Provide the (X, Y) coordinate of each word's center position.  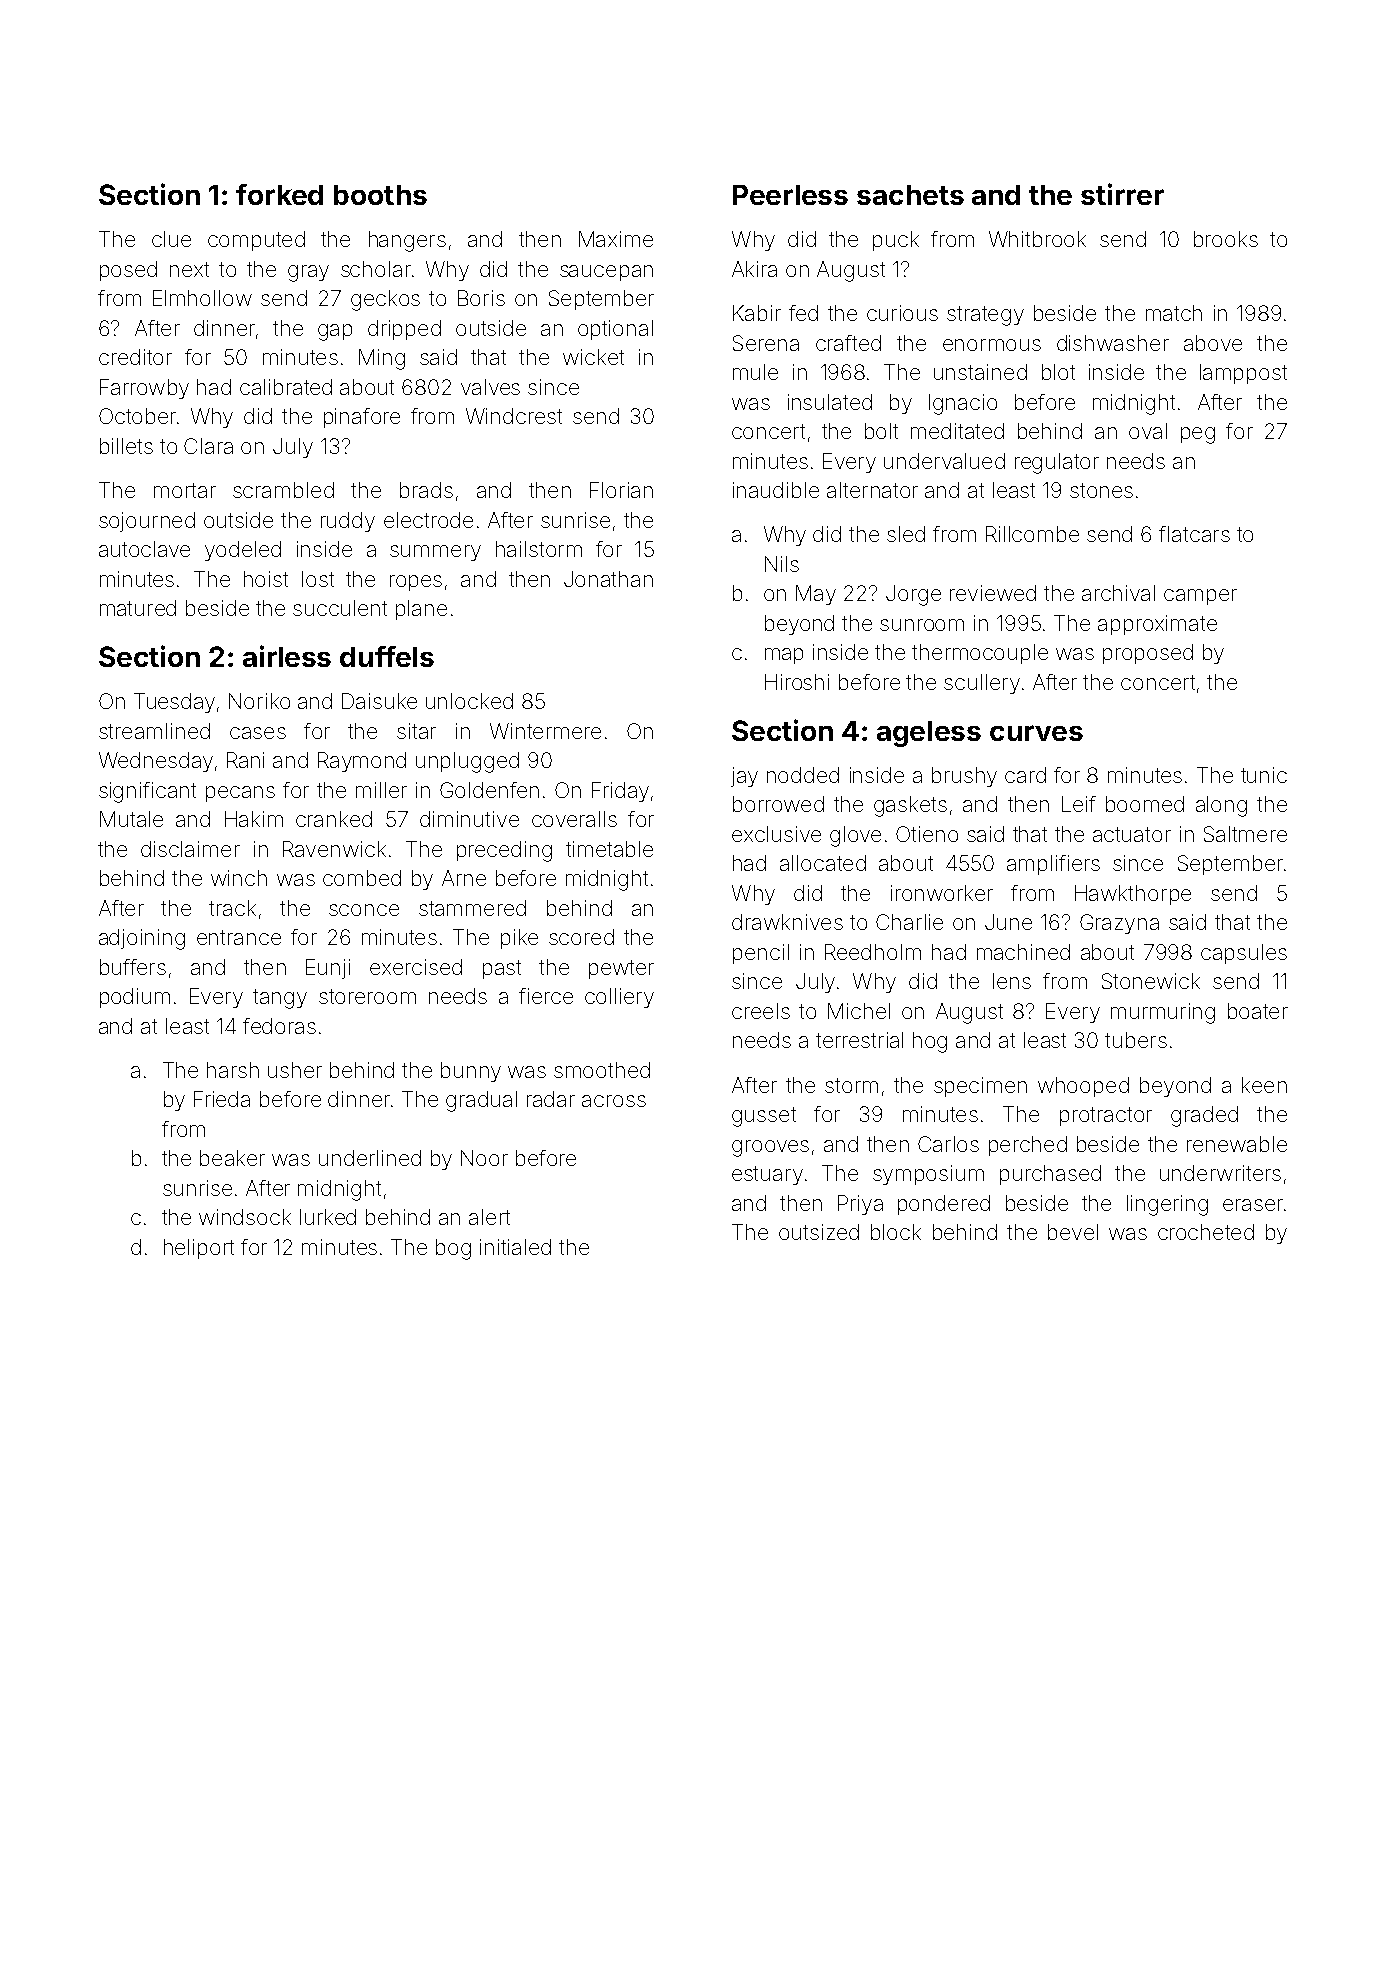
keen (1264, 1085)
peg (1198, 435)
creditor (135, 357)
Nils (782, 564)
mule (755, 372)
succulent (340, 608)
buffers (133, 967)
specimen (980, 1087)
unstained (980, 372)
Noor (484, 1158)
